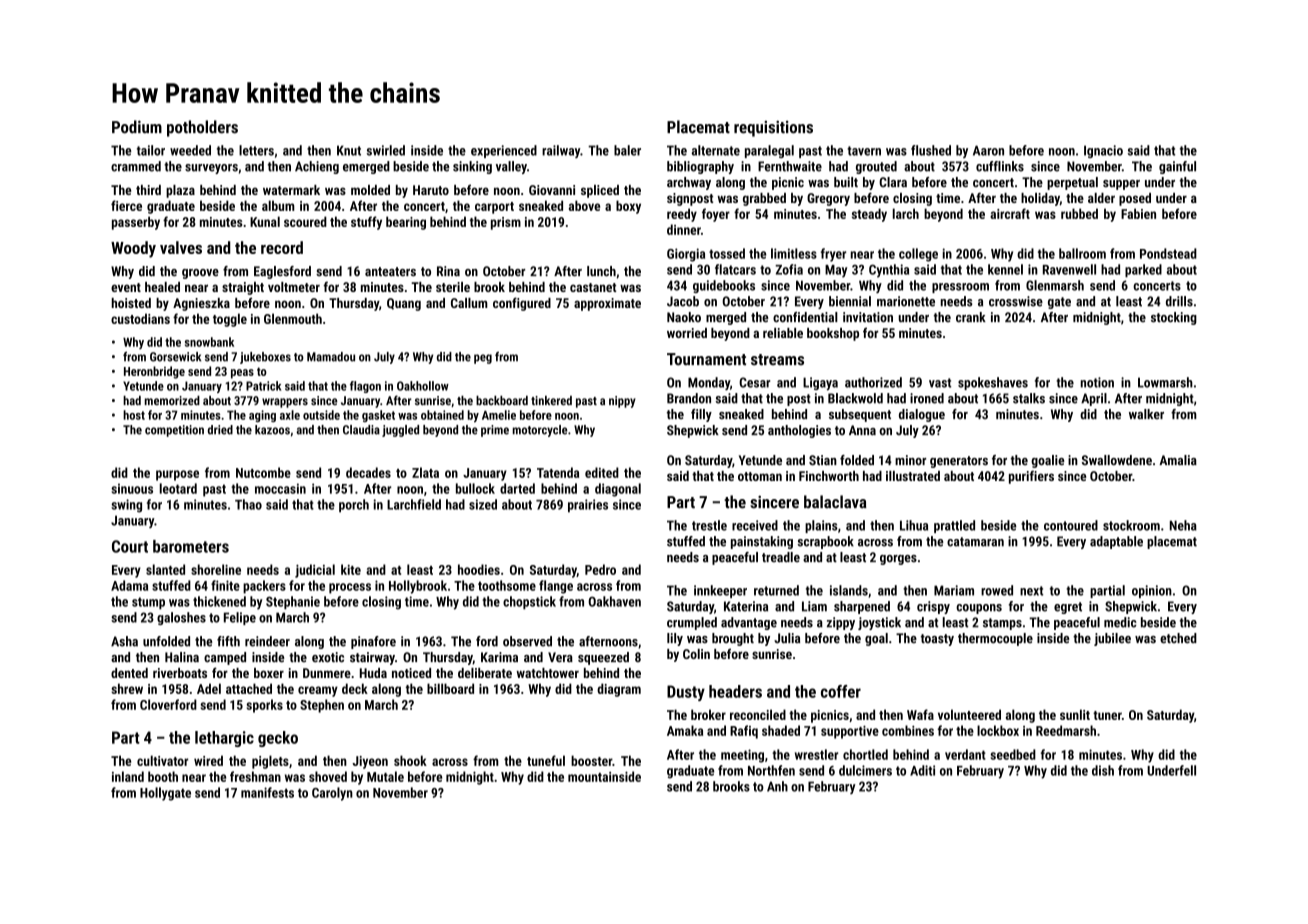  What do you see at coordinates (1082, 253) in the screenshot?
I see `ballroom` at bounding box center [1082, 253].
